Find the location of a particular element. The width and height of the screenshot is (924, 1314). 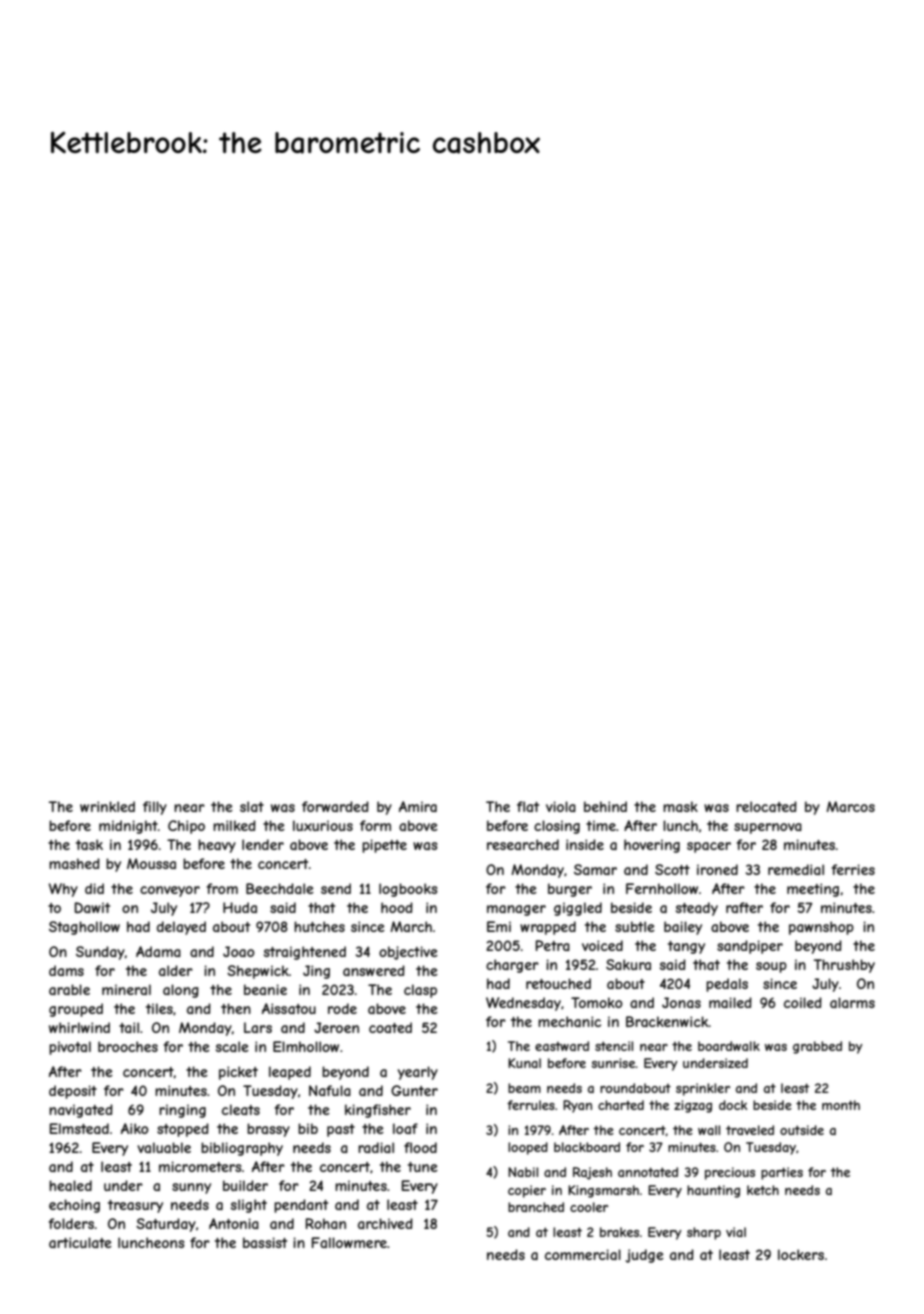

Marcos is located at coordinates (850, 806).
